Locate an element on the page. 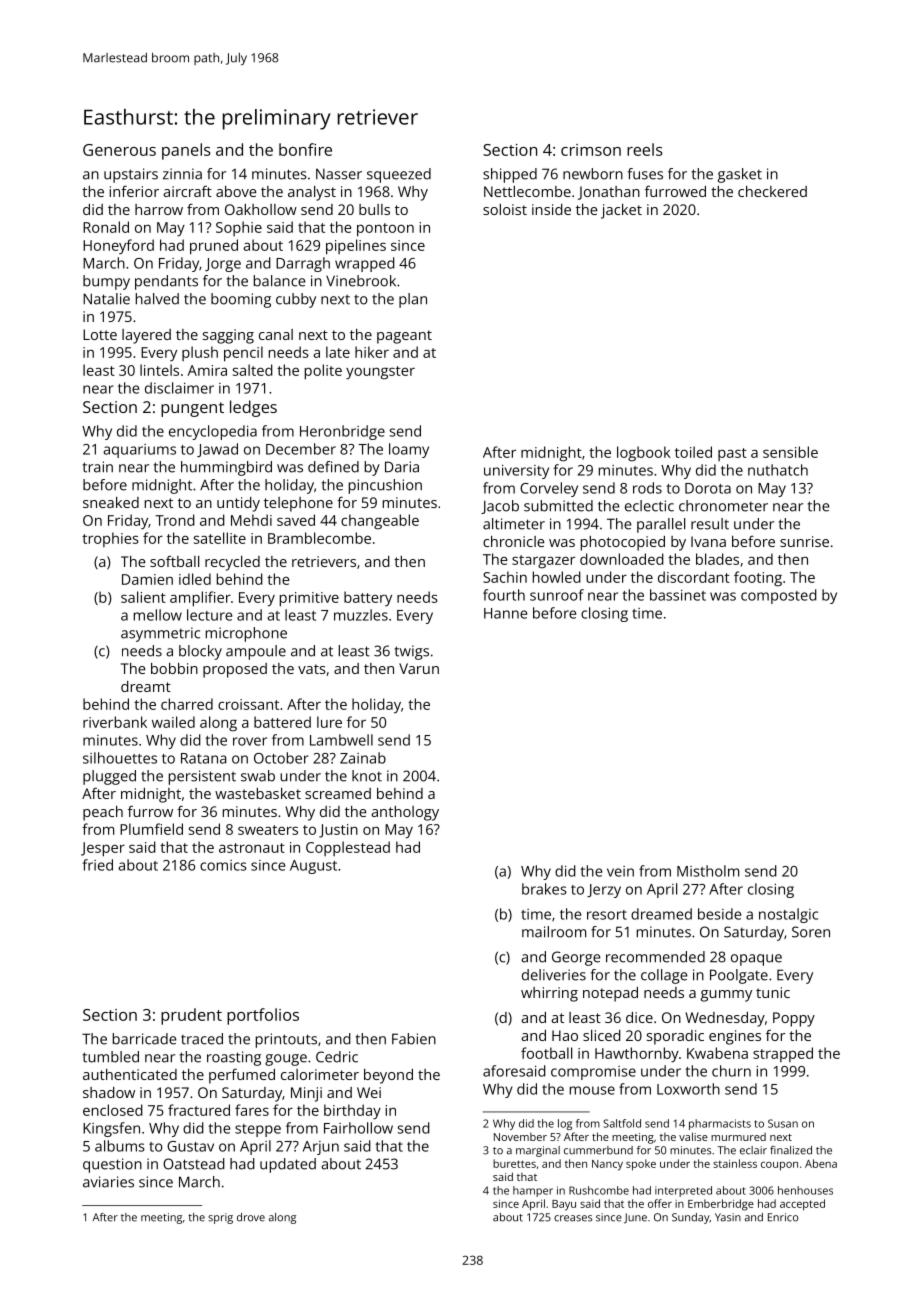 The image size is (924, 1308). Fabien is located at coordinates (414, 1039).
